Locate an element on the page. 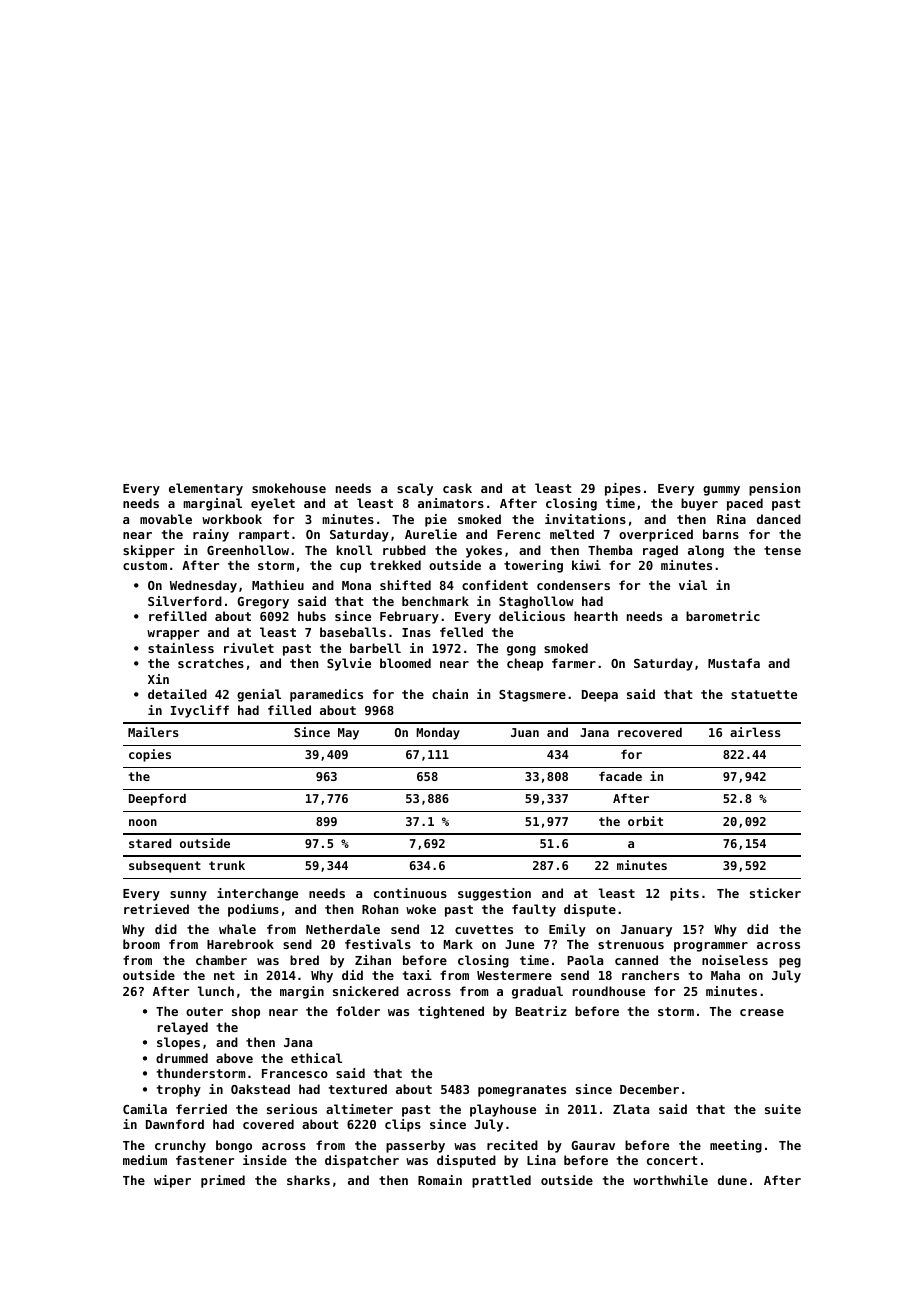 This image has height=1308, width=924. paramedics is located at coordinates (326, 695).
